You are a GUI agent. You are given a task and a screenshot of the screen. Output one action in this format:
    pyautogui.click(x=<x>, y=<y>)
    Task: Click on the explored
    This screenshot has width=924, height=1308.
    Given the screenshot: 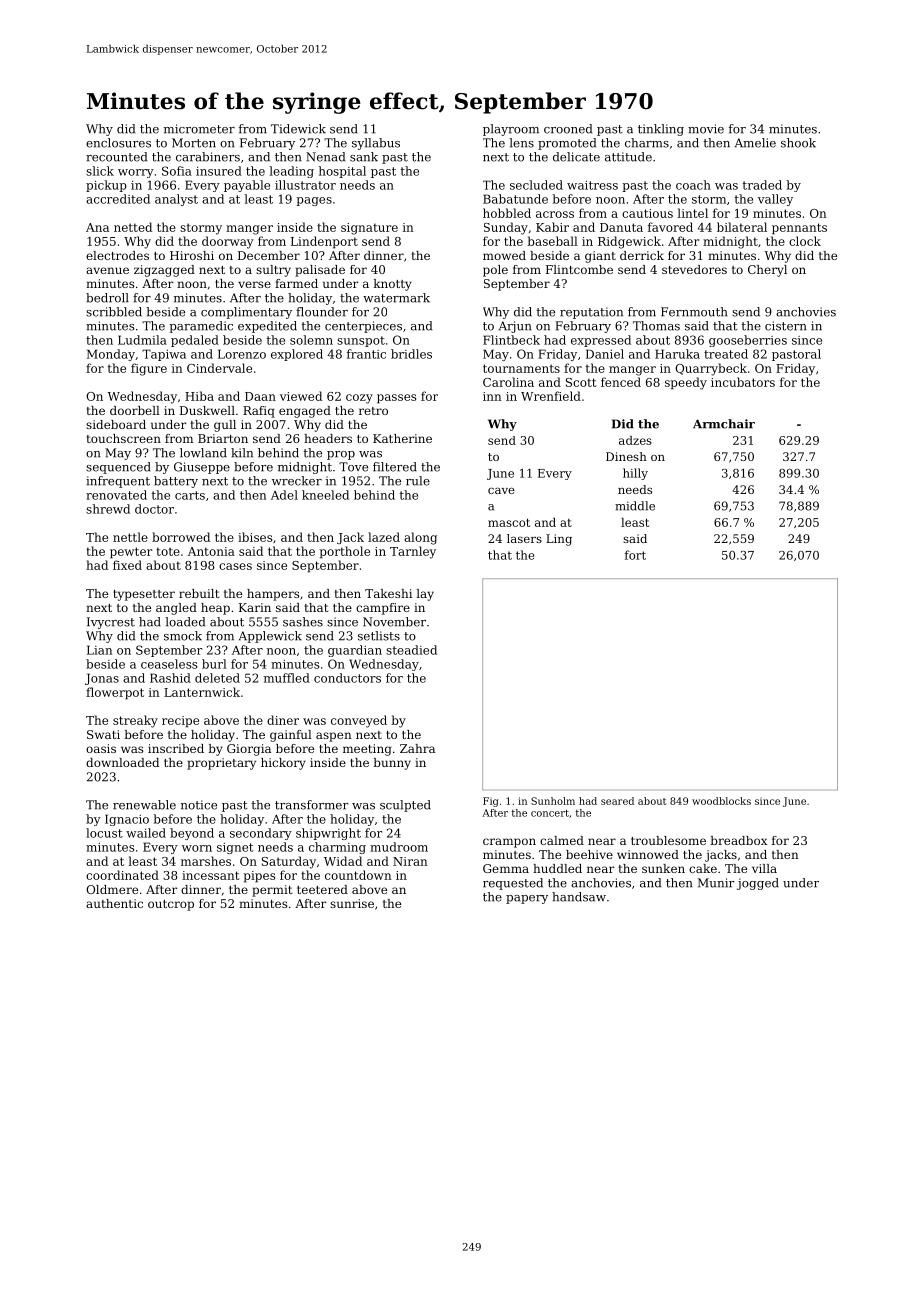 What is the action you would take?
    pyautogui.click(x=297, y=355)
